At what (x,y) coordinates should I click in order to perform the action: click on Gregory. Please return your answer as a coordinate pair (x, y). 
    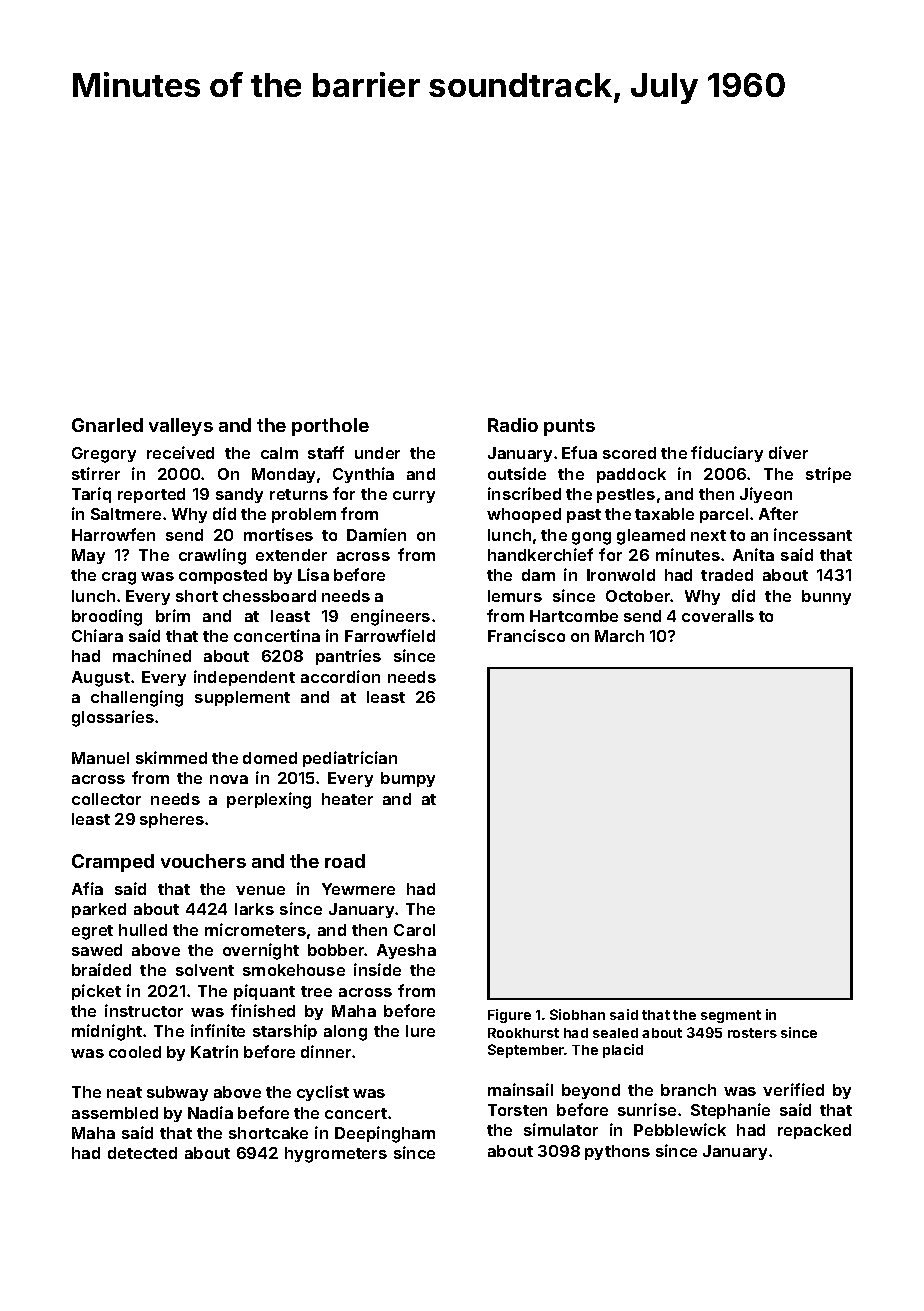
    Looking at the image, I should click on (104, 455).
